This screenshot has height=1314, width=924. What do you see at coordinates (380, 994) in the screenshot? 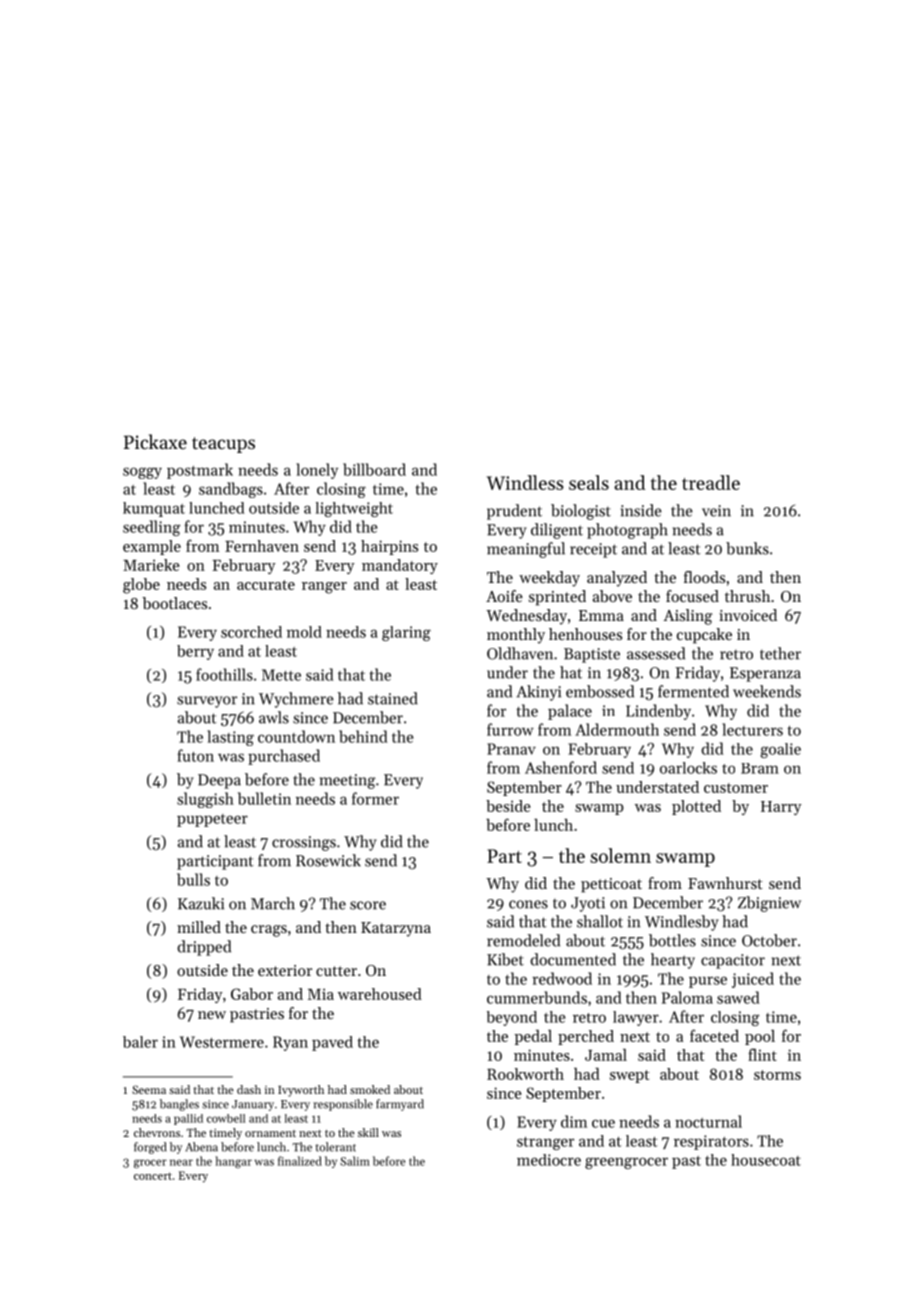
I see `warehoused` at bounding box center [380, 994].
